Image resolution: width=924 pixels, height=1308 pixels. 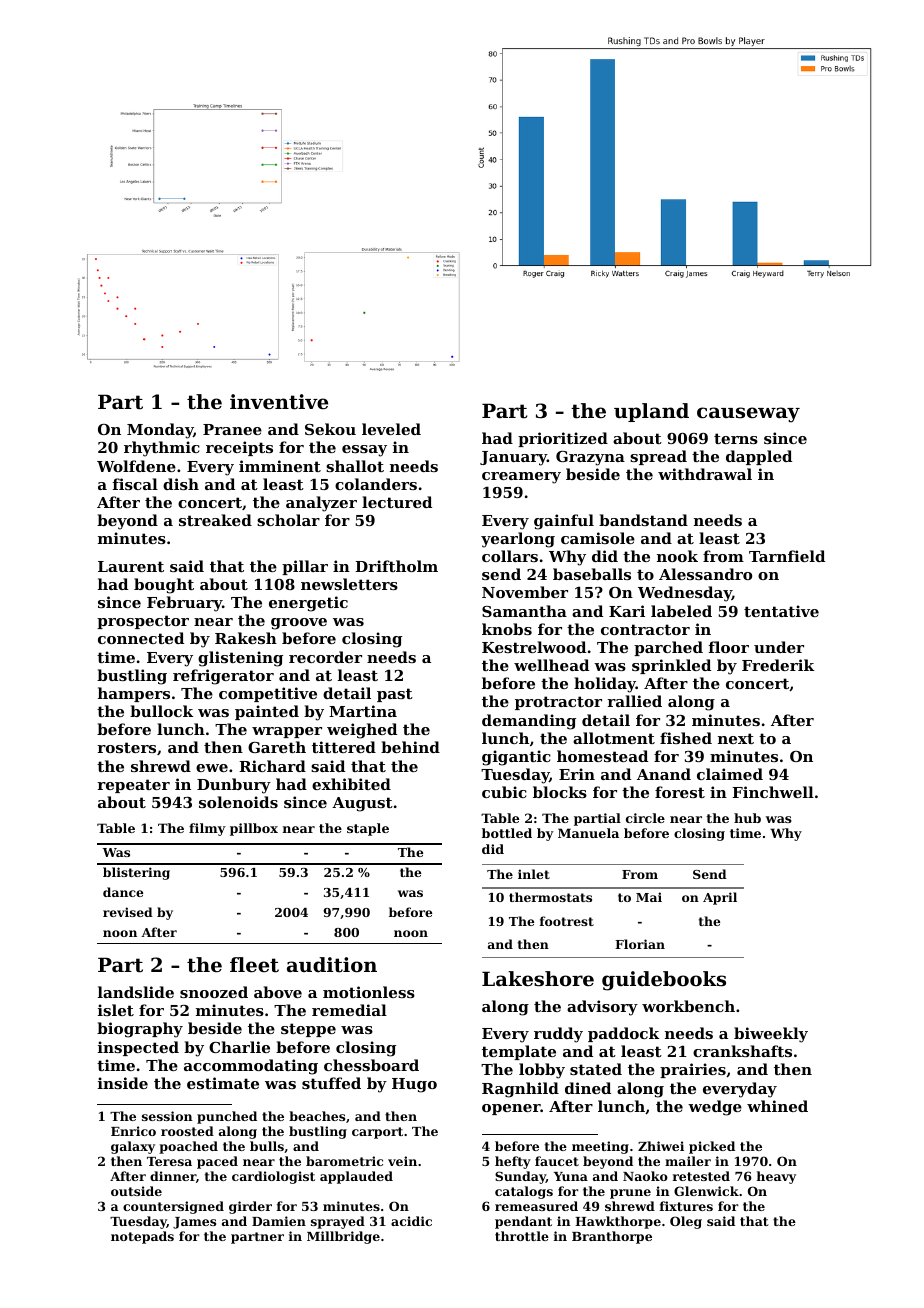 What do you see at coordinates (142, 1237) in the image?
I see `notepads` at bounding box center [142, 1237].
